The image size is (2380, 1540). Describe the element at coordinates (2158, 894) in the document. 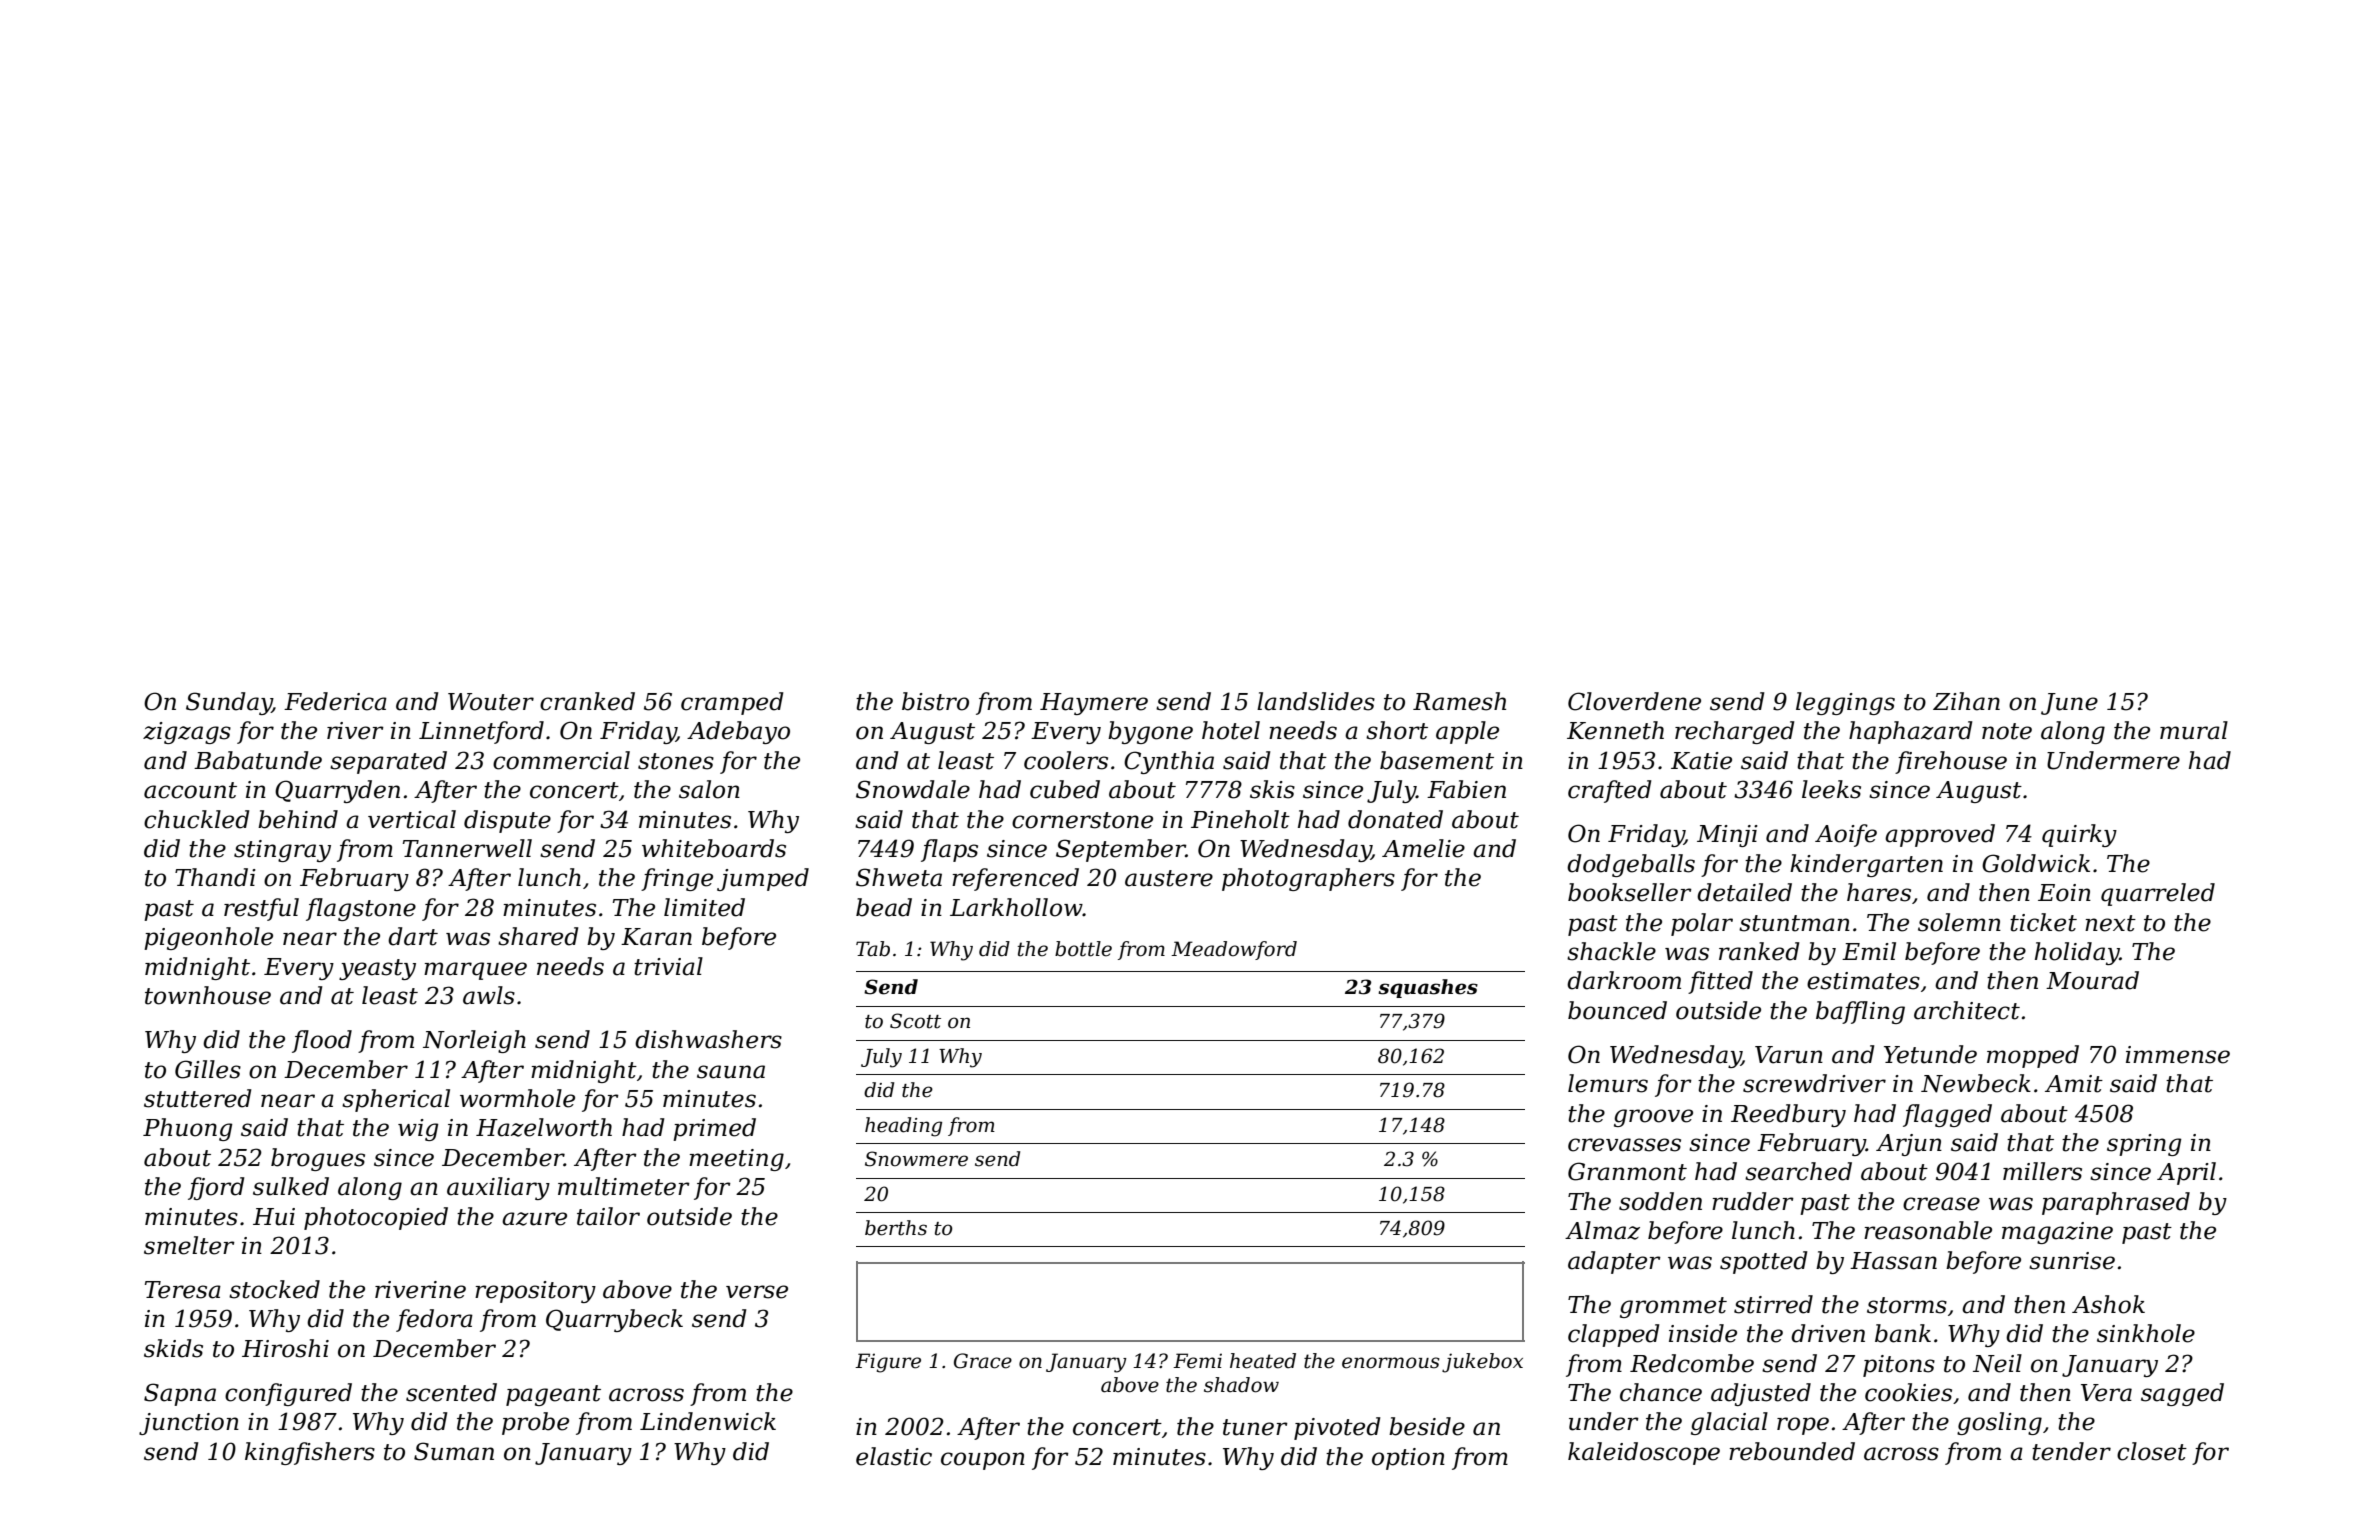

I see `quarreled` at that location.
